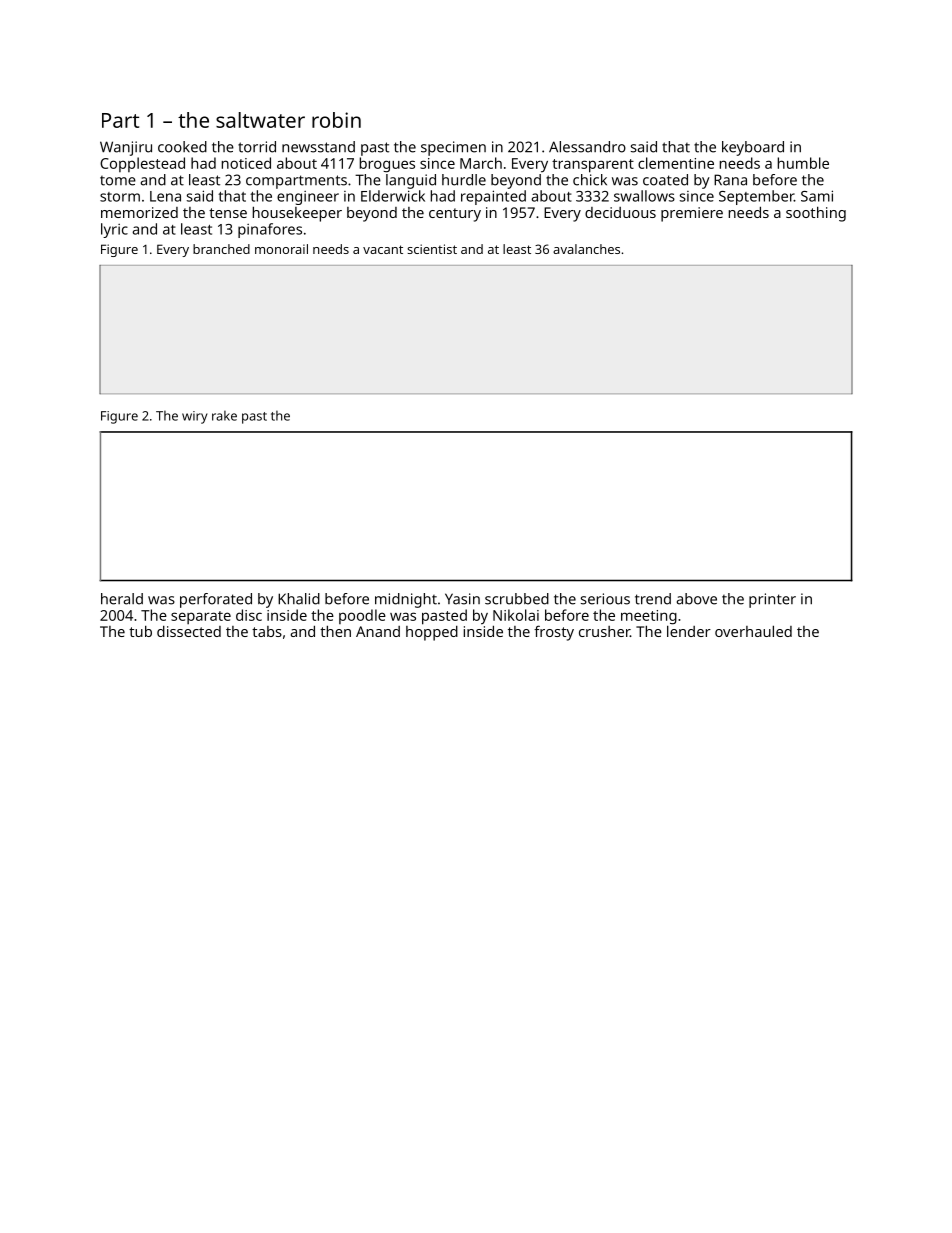 Image resolution: width=952 pixels, height=1233 pixels. What do you see at coordinates (224, 415) in the screenshot?
I see `rake` at bounding box center [224, 415].
